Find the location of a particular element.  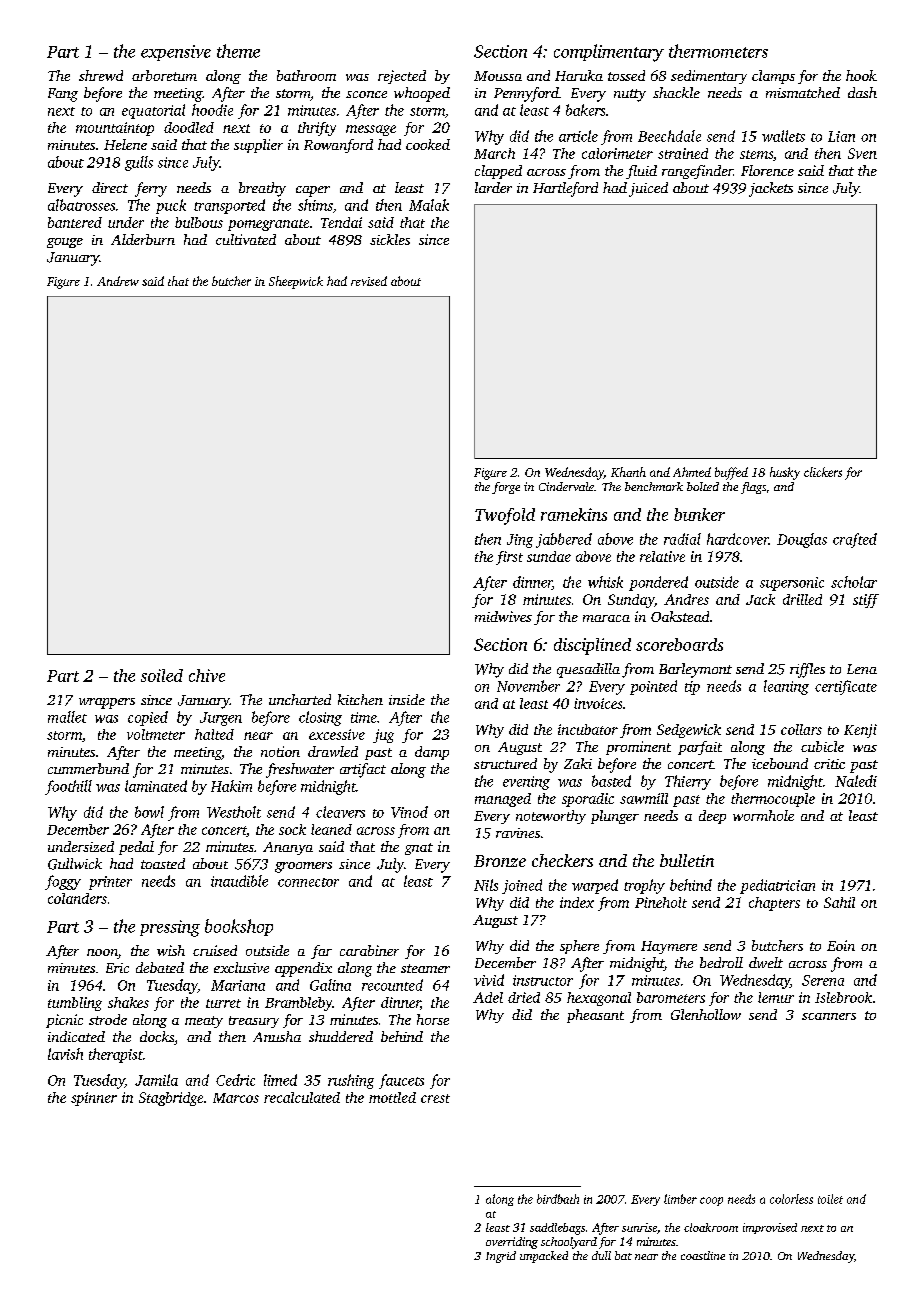

barometers is located at coordinates (671, 997).
